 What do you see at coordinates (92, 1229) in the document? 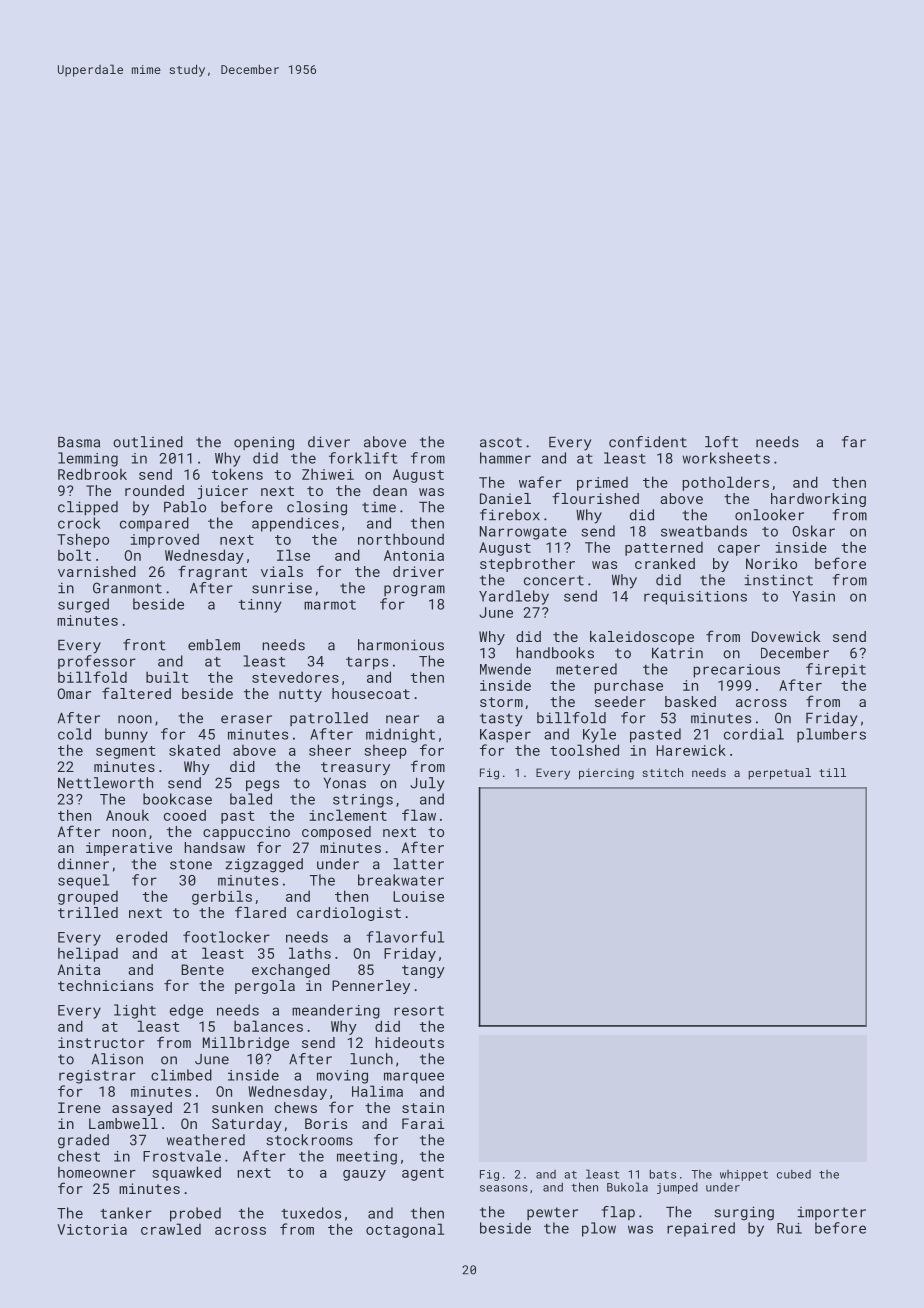
I see `Victoria` at bounding box center [92, 1229].
